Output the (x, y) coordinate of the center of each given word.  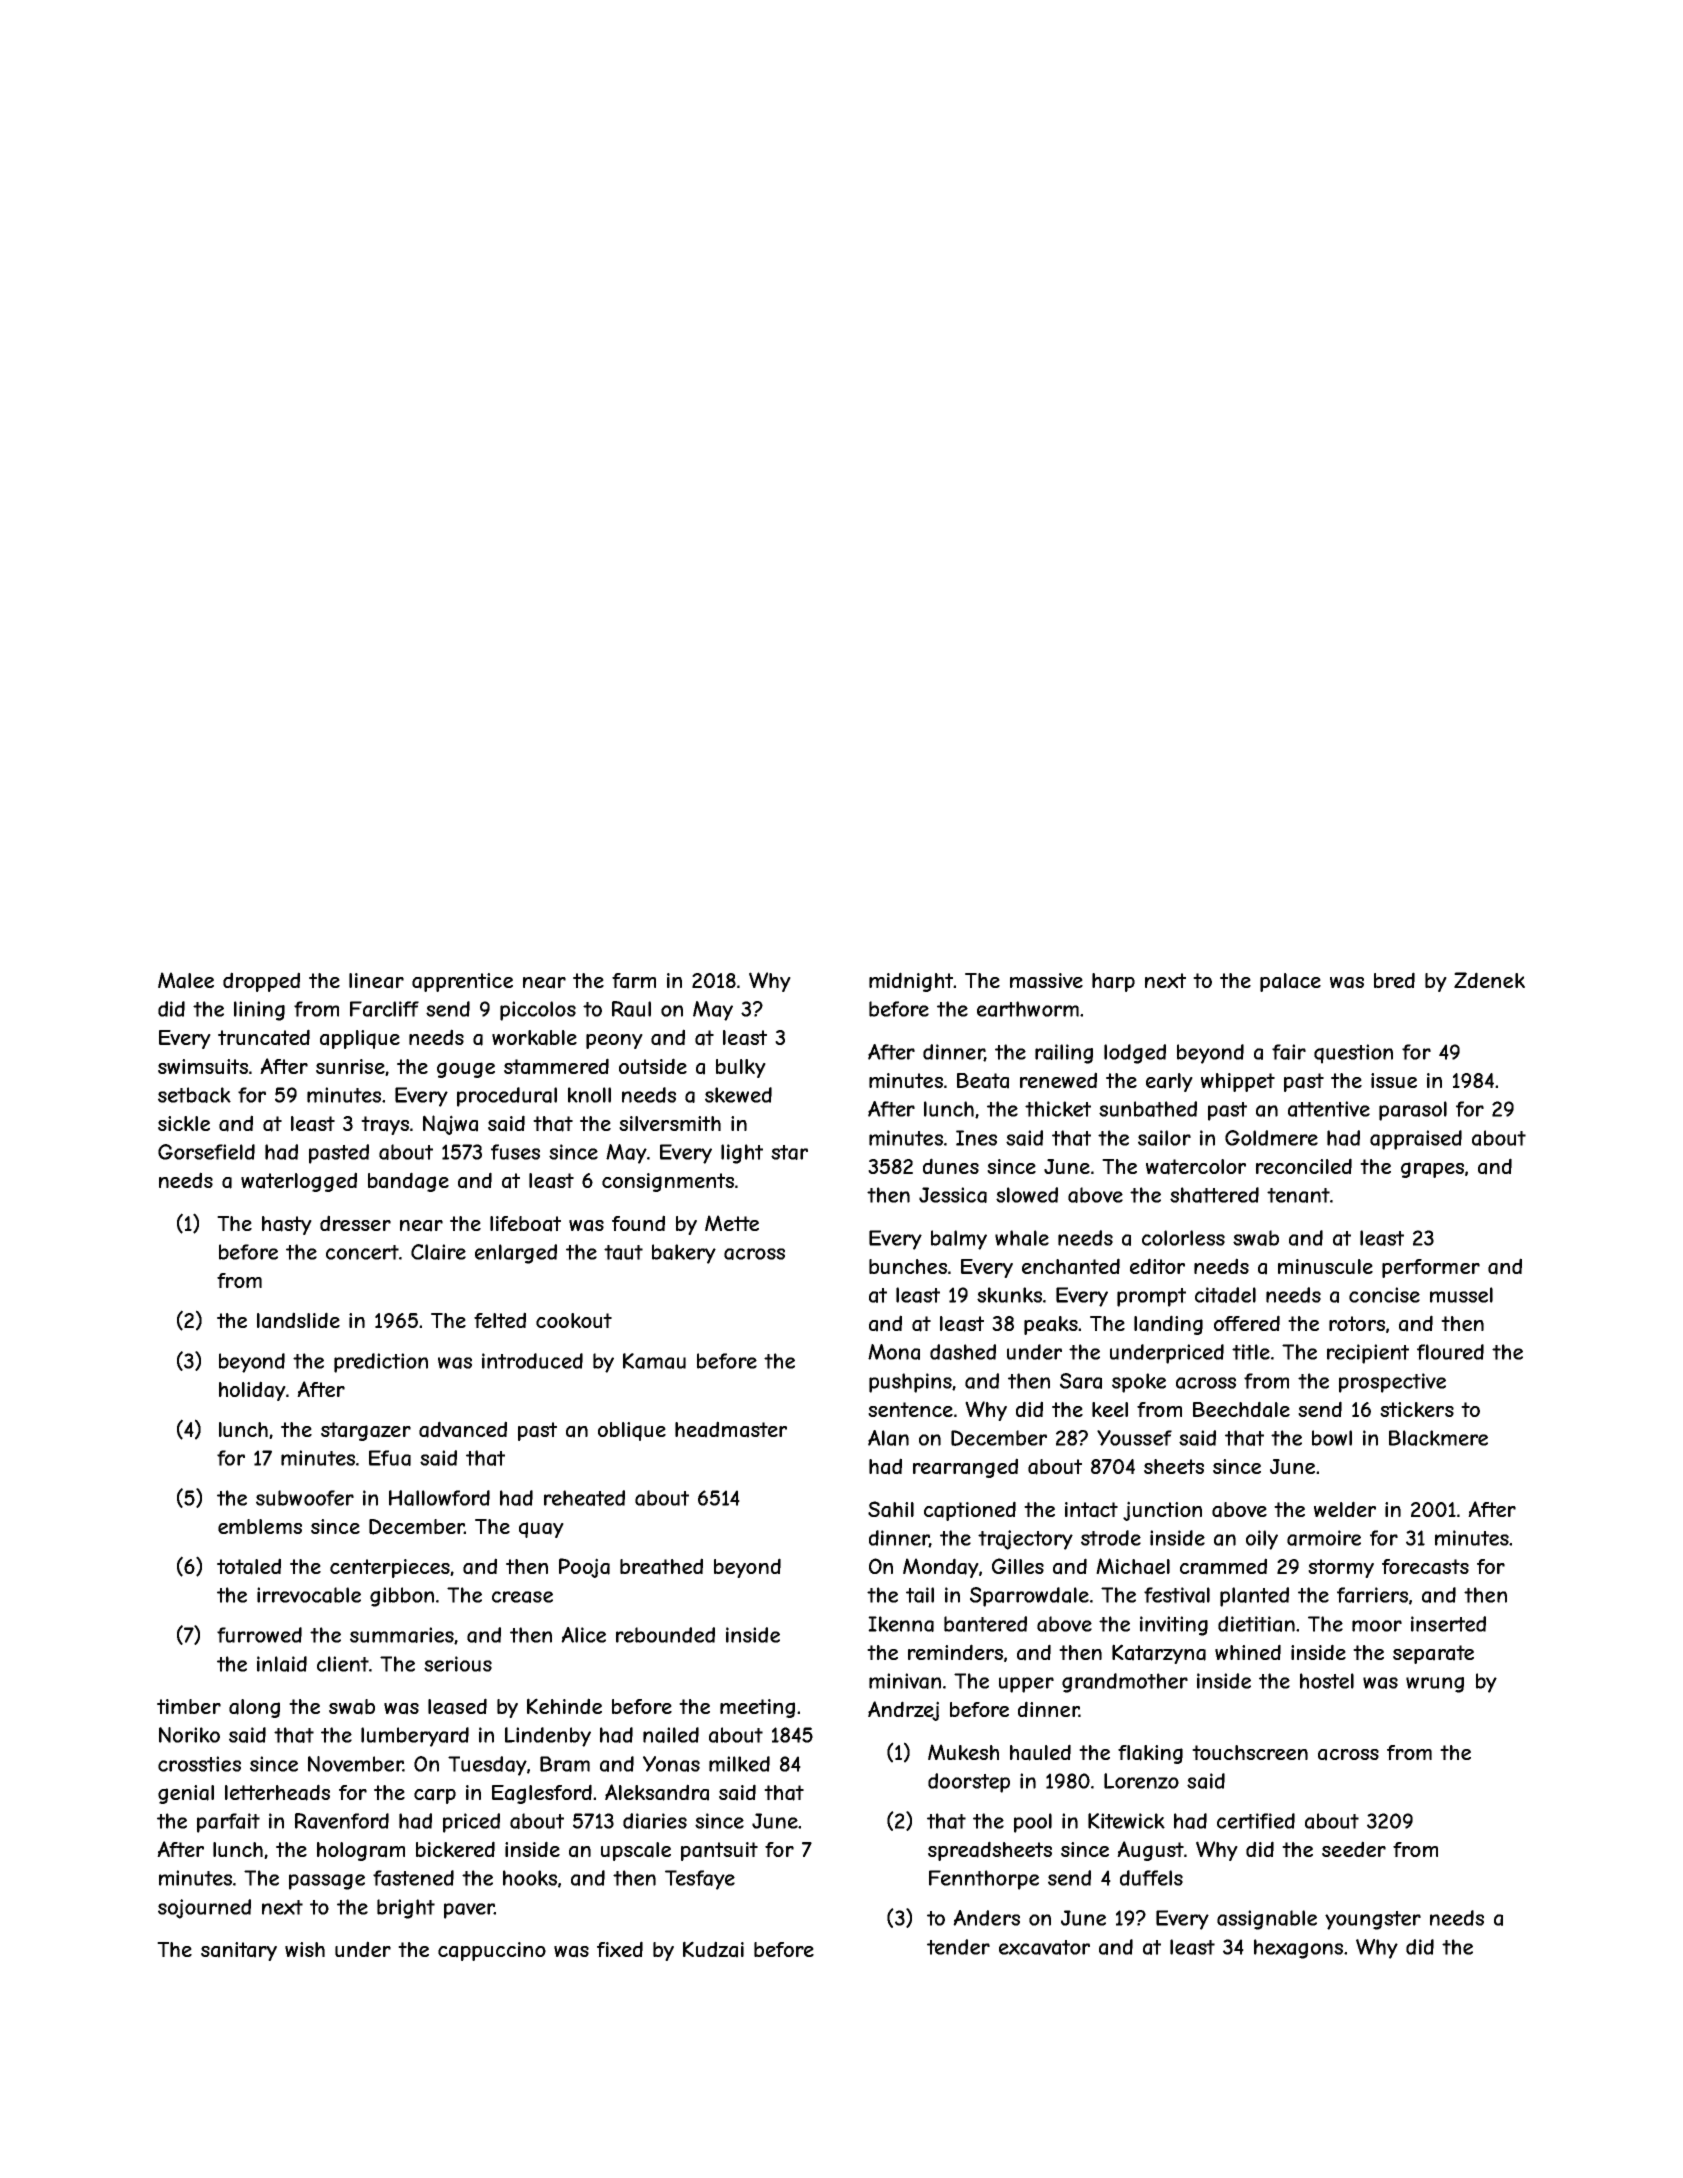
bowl (1332, 1438)
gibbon (402, 1597)
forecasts (1425, 1567)
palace (1290, 982)
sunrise (350, 1066)
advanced (463, 1429)
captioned (970, 1511)
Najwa (450, 1125)
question (1353, 1054)
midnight (911, 982)
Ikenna (901, 1624)
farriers (1372, 1595)
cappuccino (492, 1951)
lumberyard (415, 1737)
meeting (757, 1708)
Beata (983, 1081)
